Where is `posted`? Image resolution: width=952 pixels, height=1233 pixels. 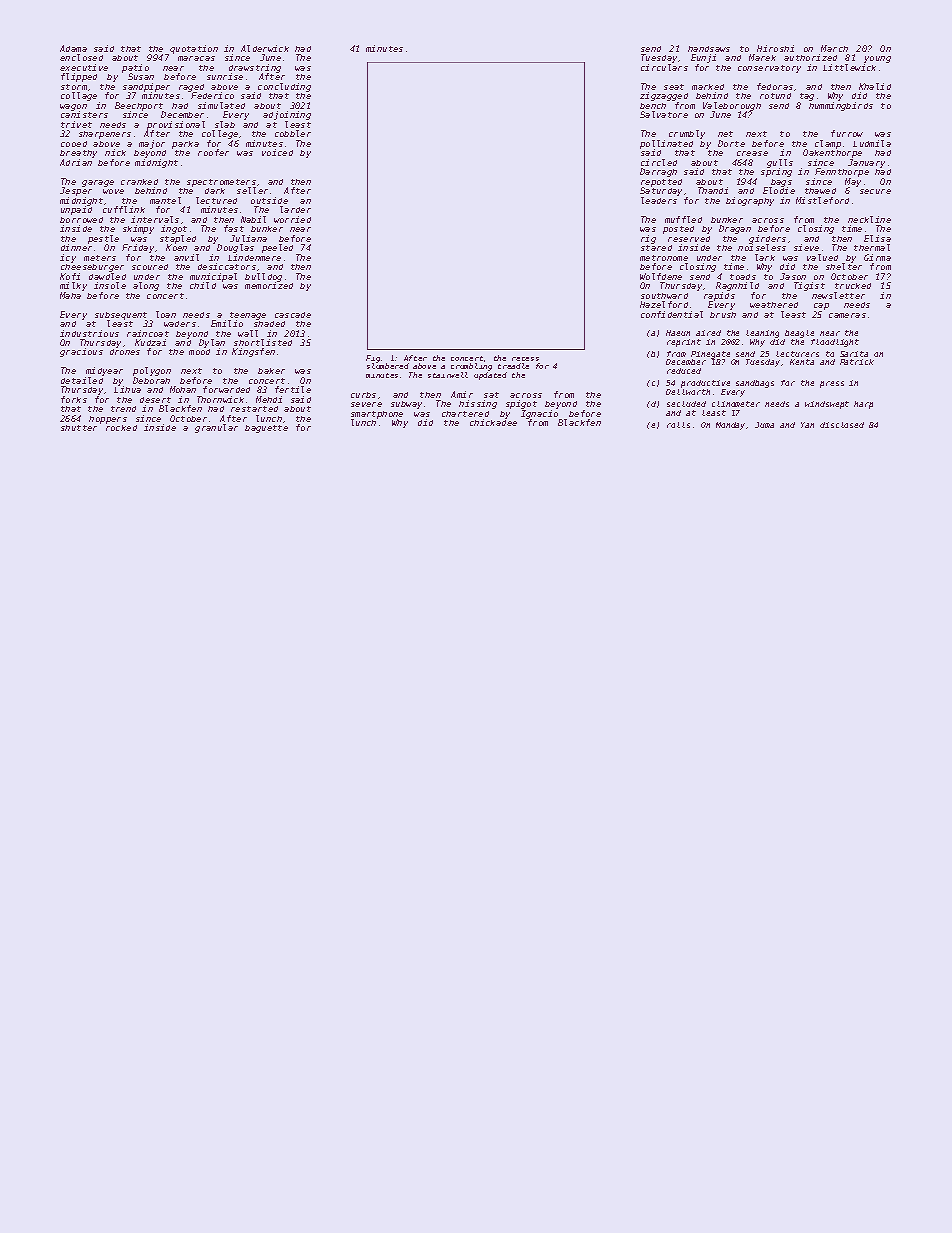 posted is located at coordinates (678, 230).
